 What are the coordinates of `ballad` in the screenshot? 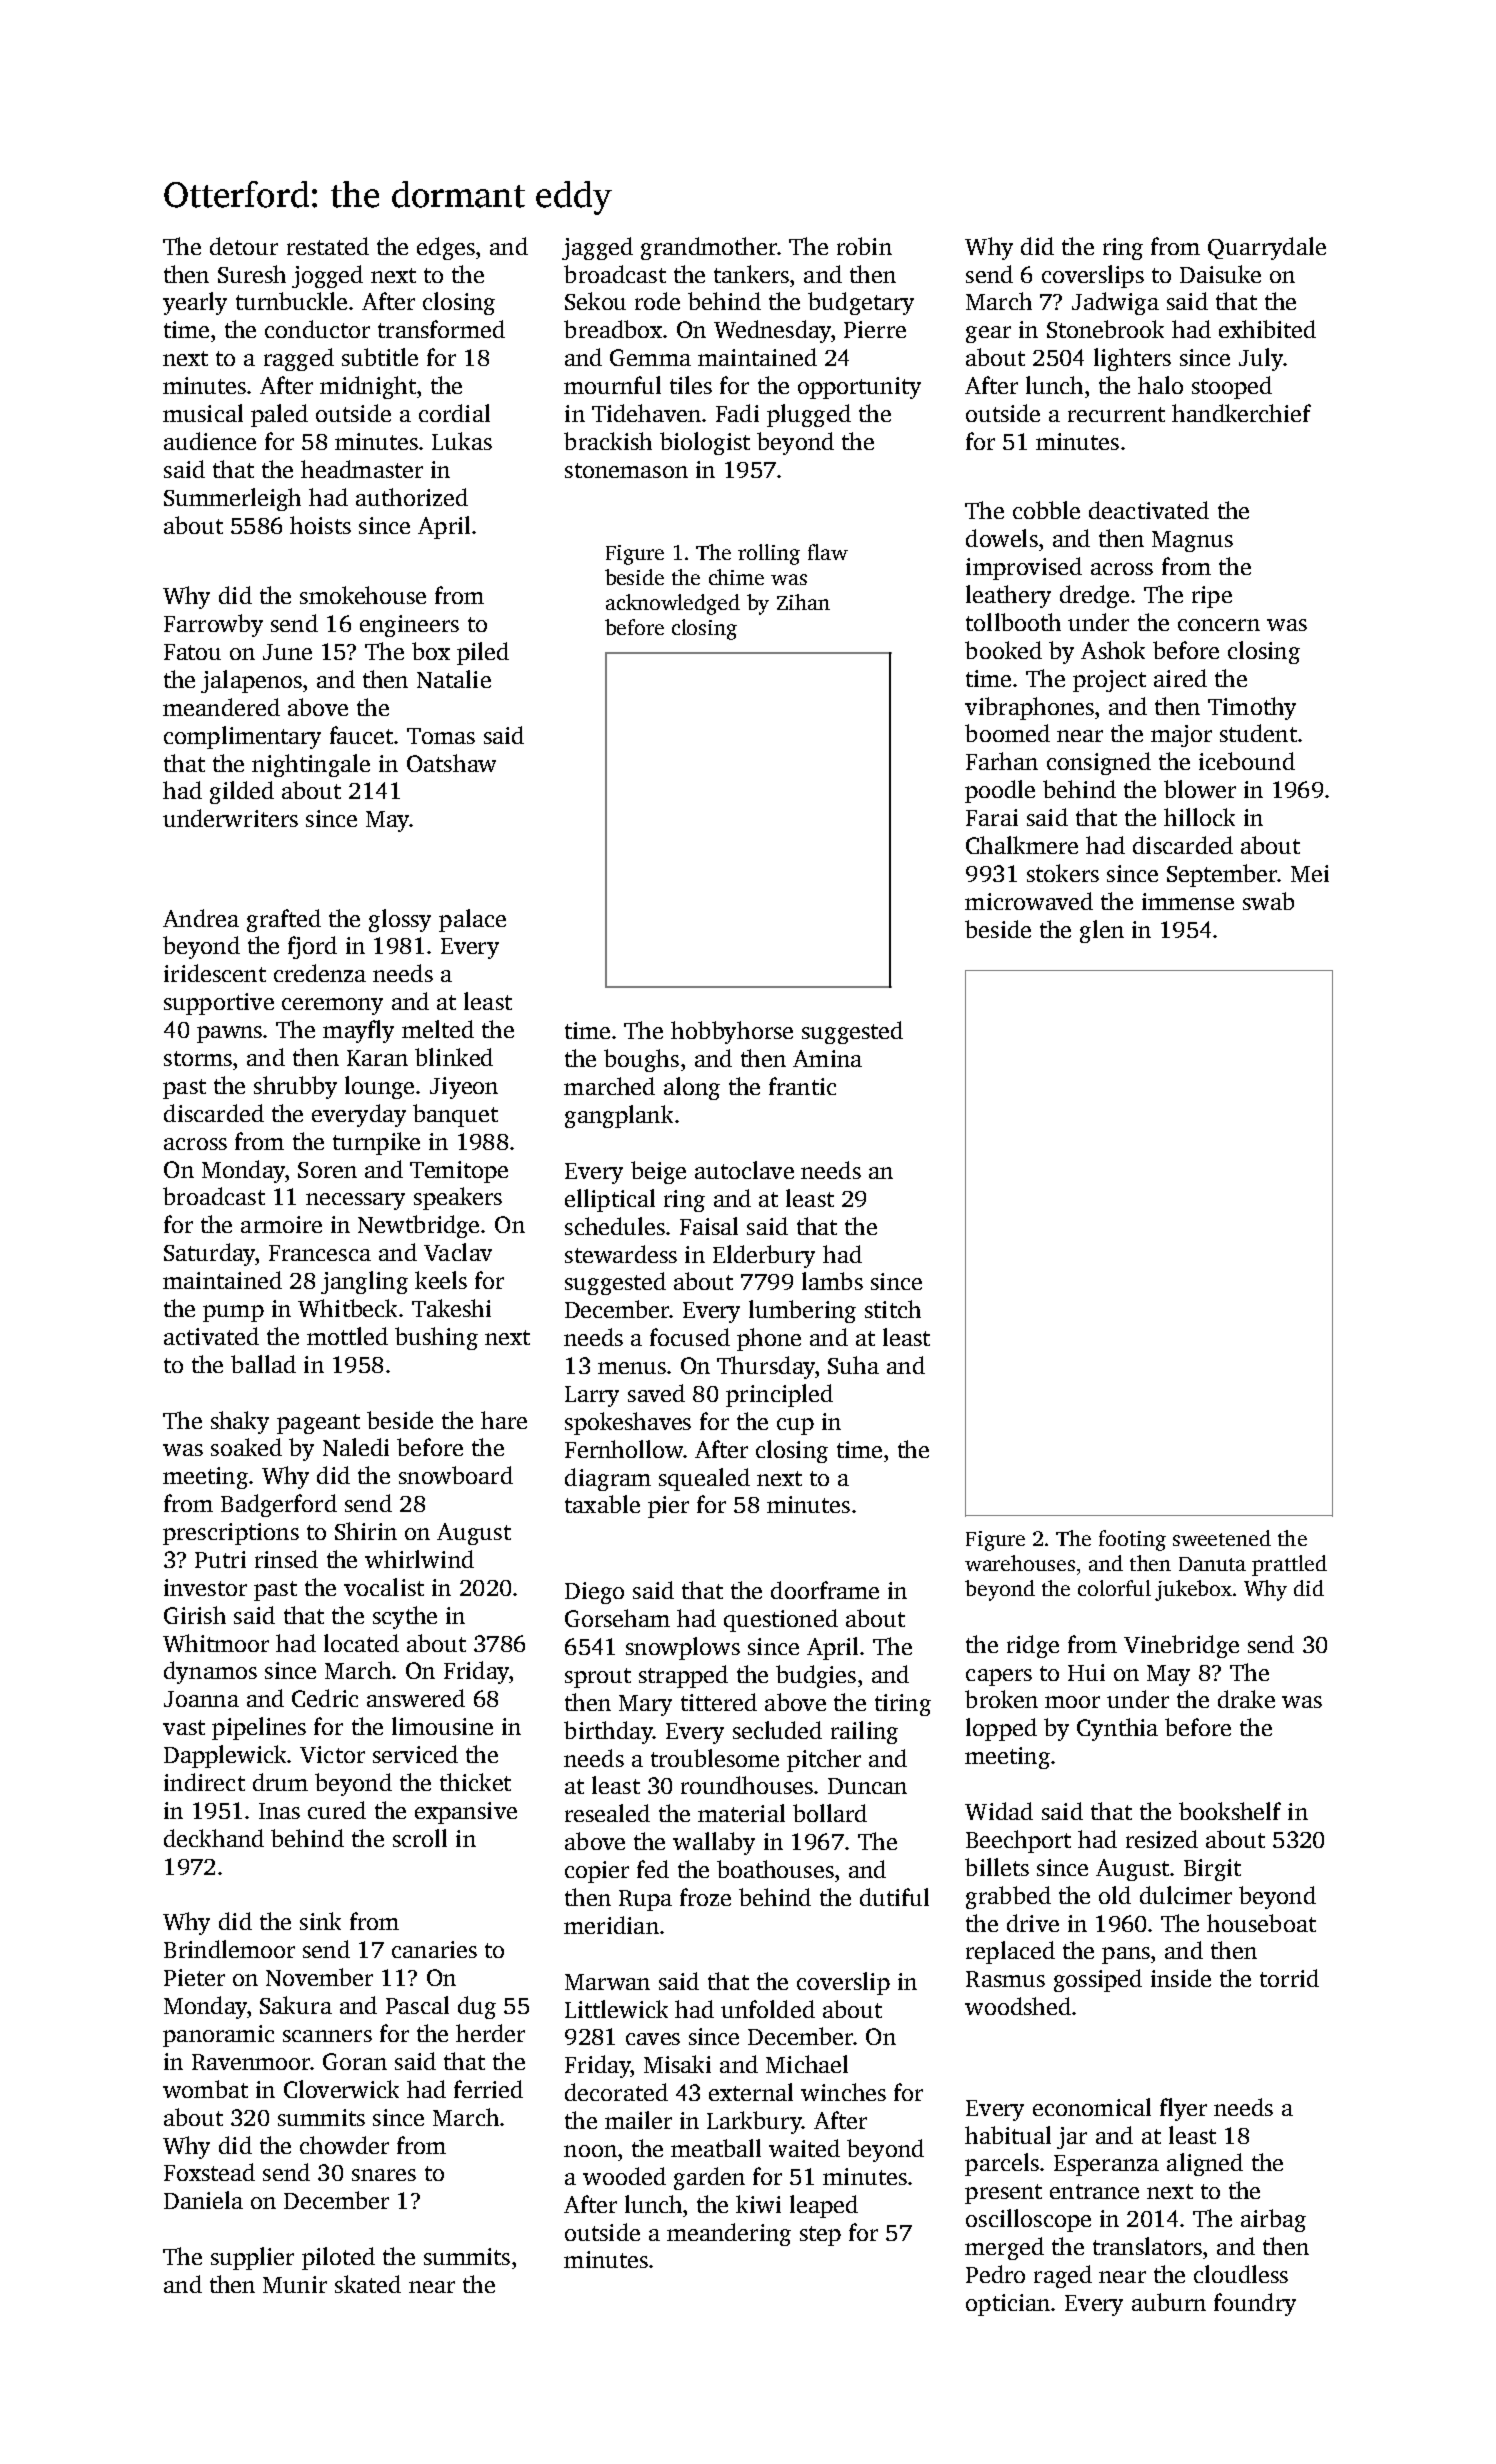 It's located at (263, 1364).
